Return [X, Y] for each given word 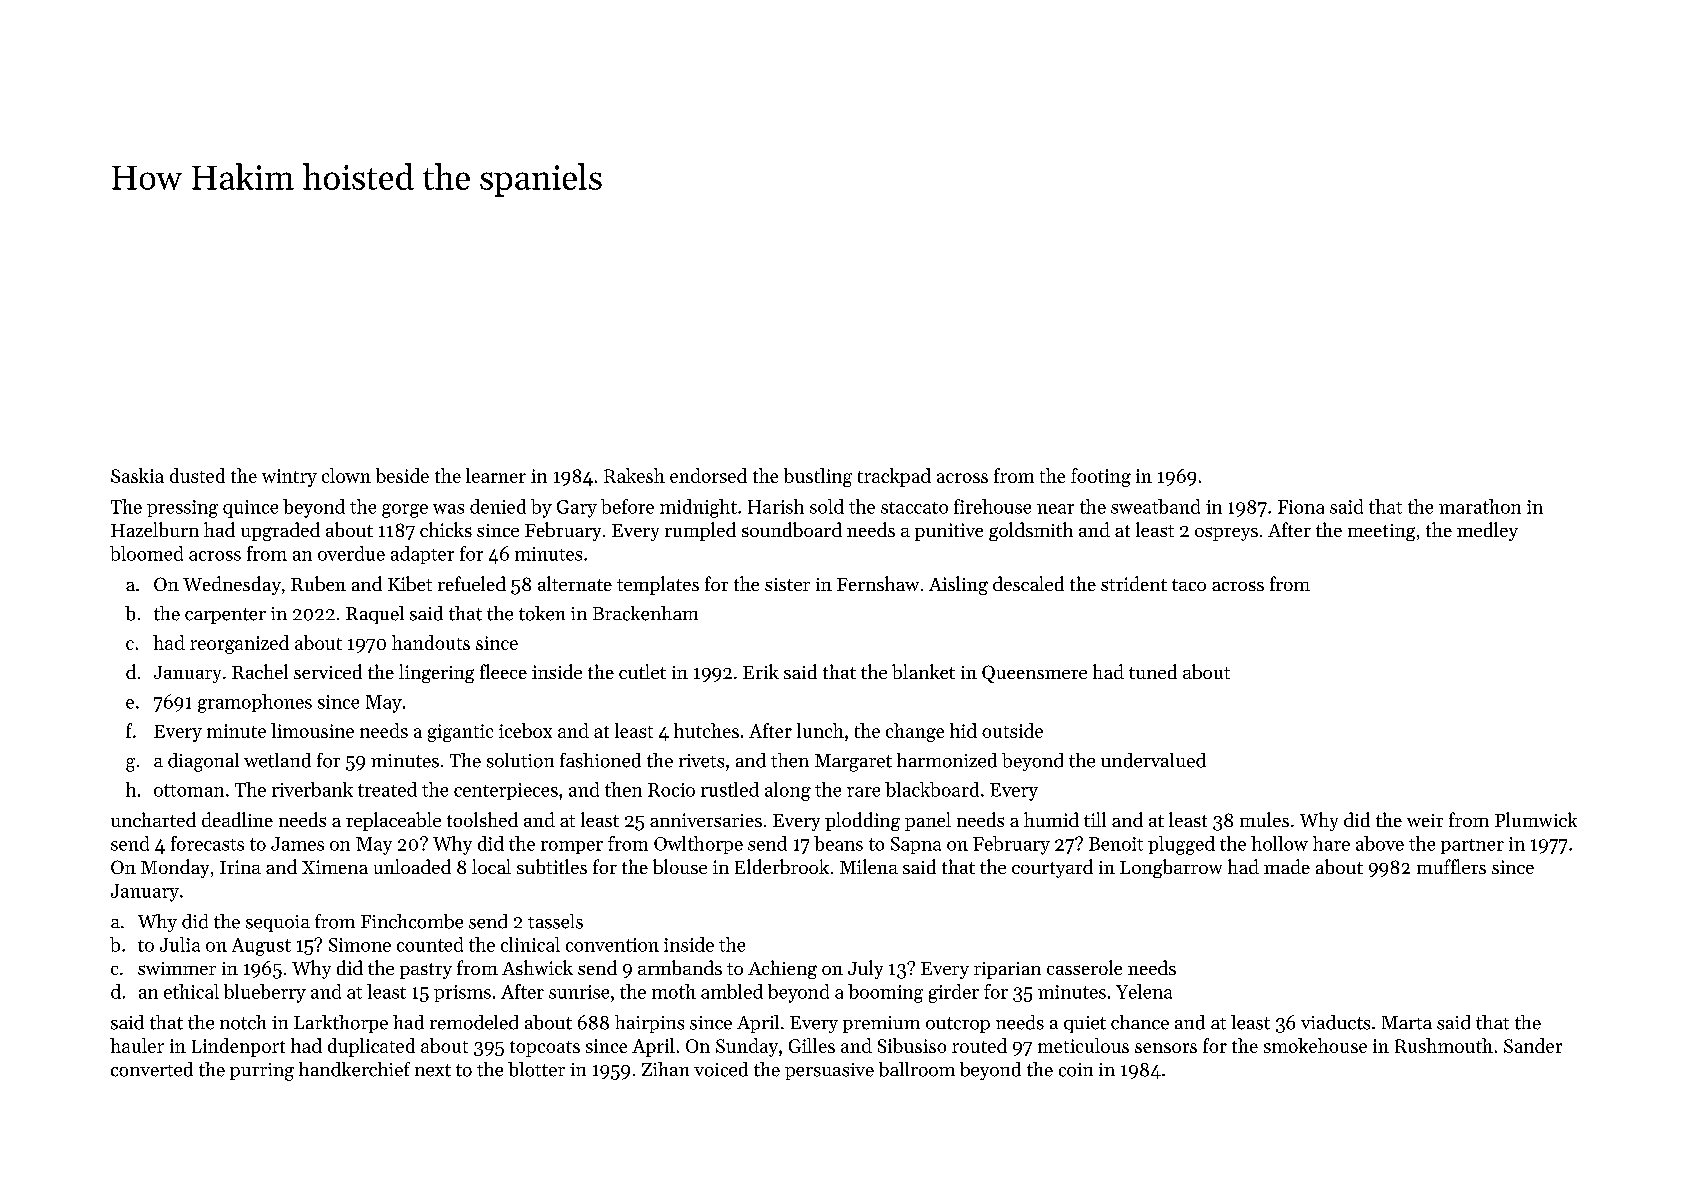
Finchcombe [412, 921]
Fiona [1301, 507]
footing [1101, 477]
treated [387, 789]
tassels [555, 921]
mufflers [1451, 866]
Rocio [671, 790]
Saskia [137, 475]
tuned [1153, 671]
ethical [191, 991]
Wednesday [232, 585]
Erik [761, 671]
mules [1264, 819]
